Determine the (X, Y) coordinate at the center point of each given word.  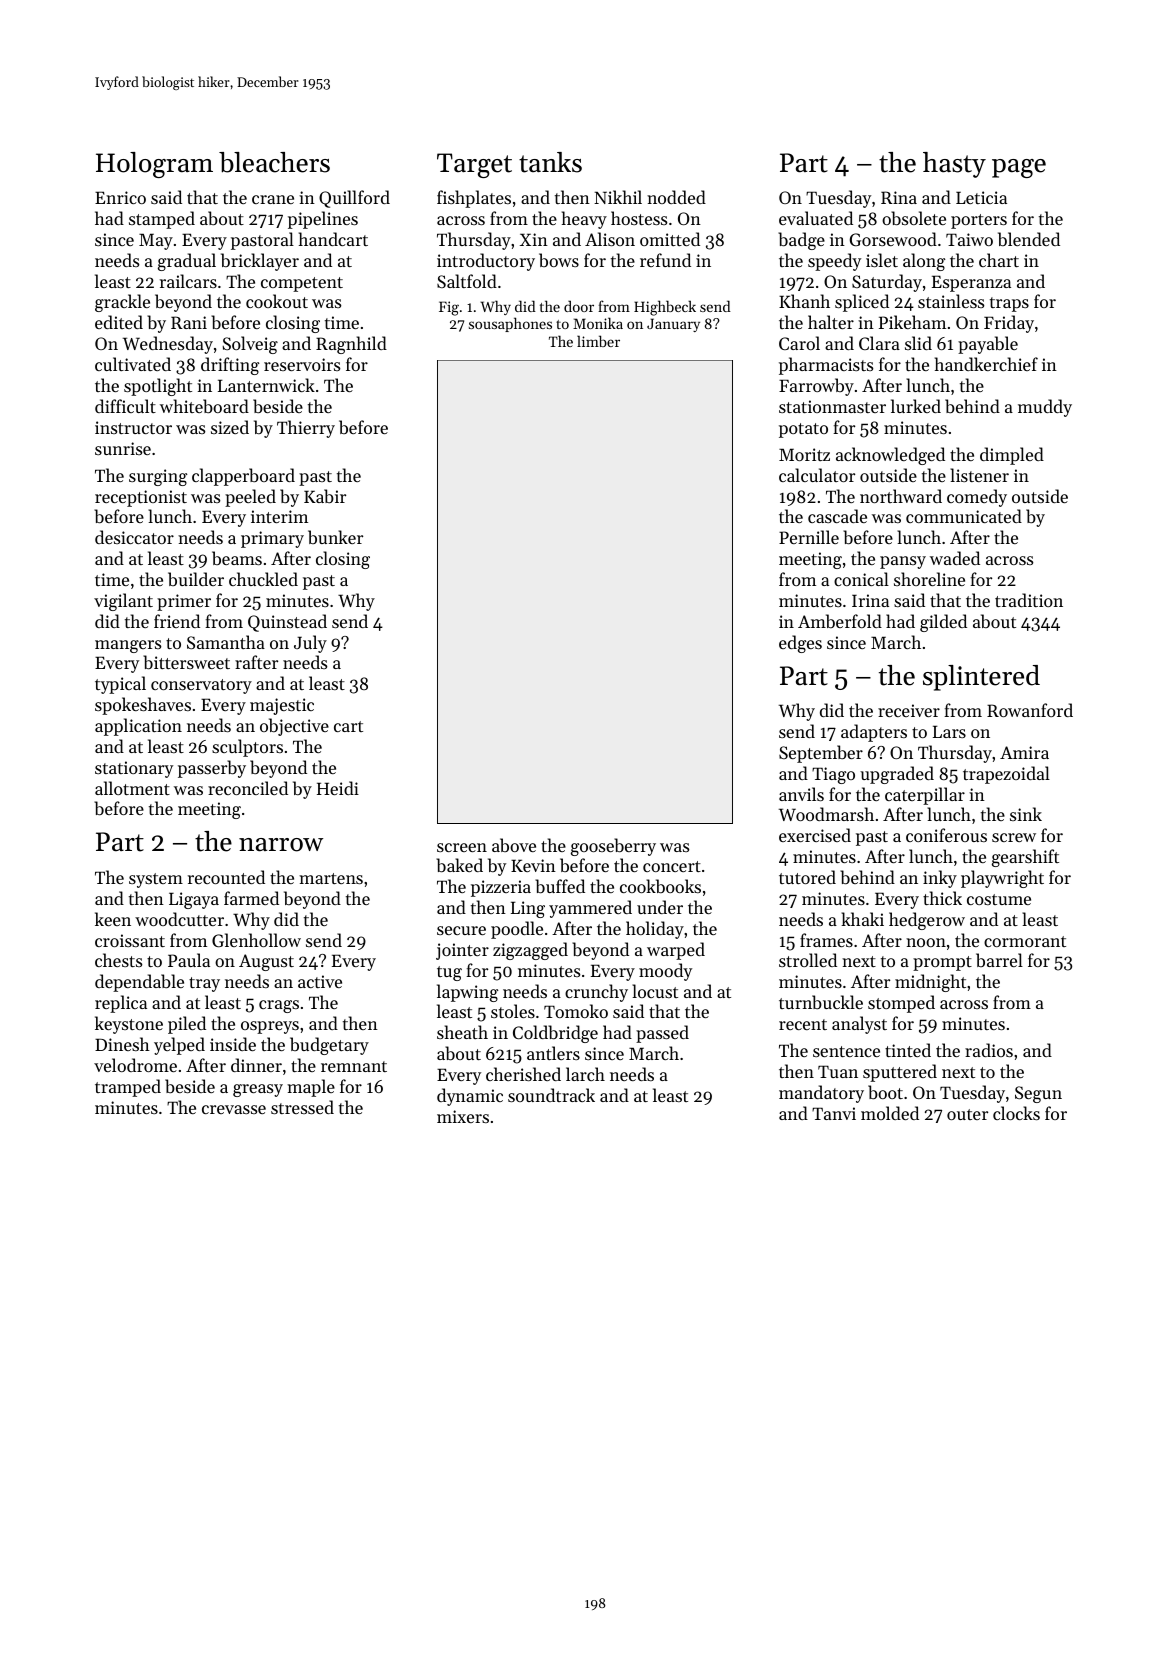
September (821, 754)
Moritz (804, 454)
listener (979, 475)
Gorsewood (893, 239)
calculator (817, 475)
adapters (874, 733)
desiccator (134, 537)
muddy (1045, 408)
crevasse (234, 1109)
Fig (449, 308)
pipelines (323, 220)
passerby (212, 769)
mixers (463, 1116)
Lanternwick (266, 385)
